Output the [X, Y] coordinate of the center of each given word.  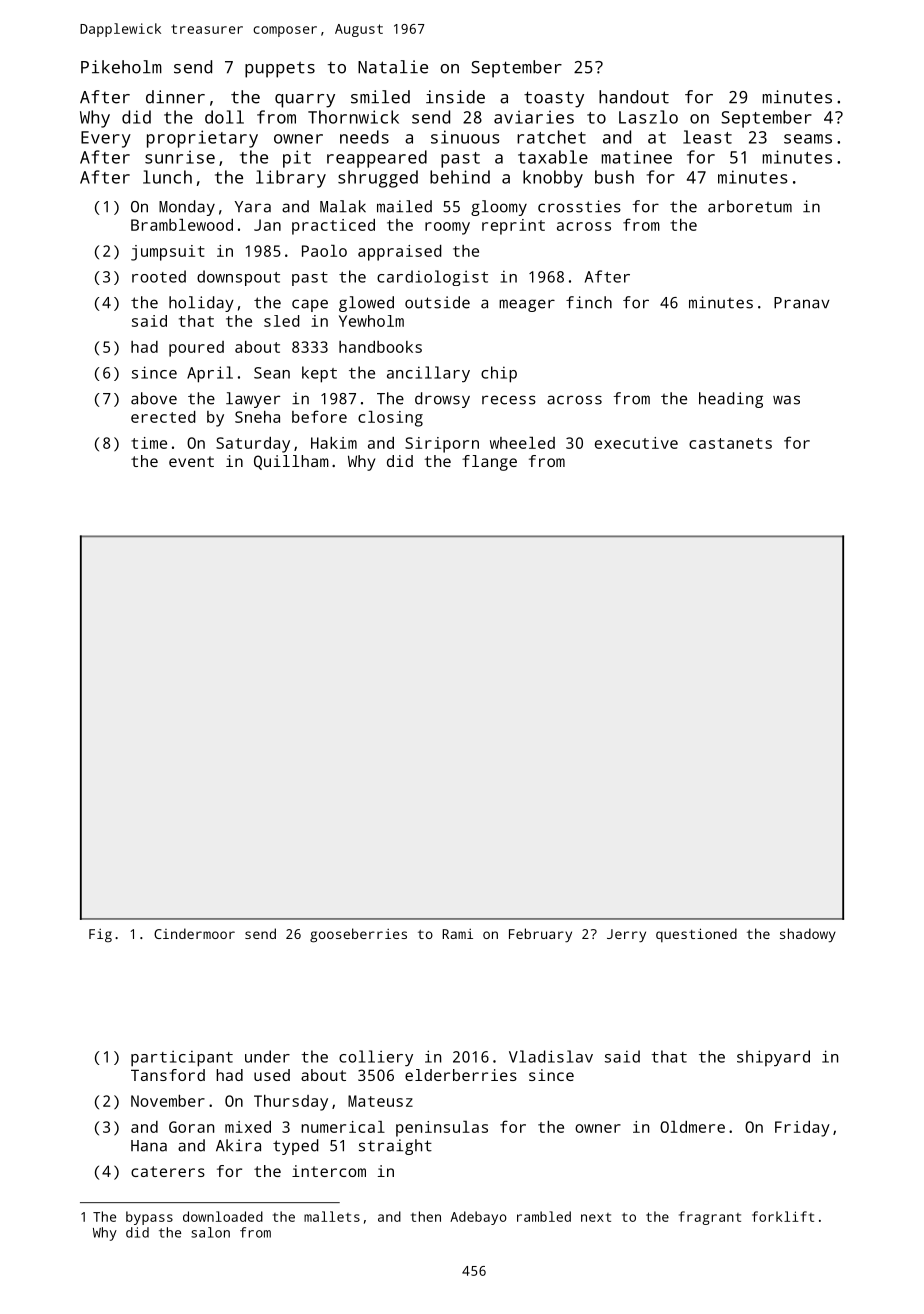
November [168, 1101]
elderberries [461, 1075]
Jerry [626, 936]
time [149, 443]
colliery [376, 1058]
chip [499, 374]
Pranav [802, 303]
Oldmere [692, 1127]
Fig [100, 936]
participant [182, 1058]
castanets [730, 443]
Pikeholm [121, 67]
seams [808, 139]
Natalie [393, 67]
